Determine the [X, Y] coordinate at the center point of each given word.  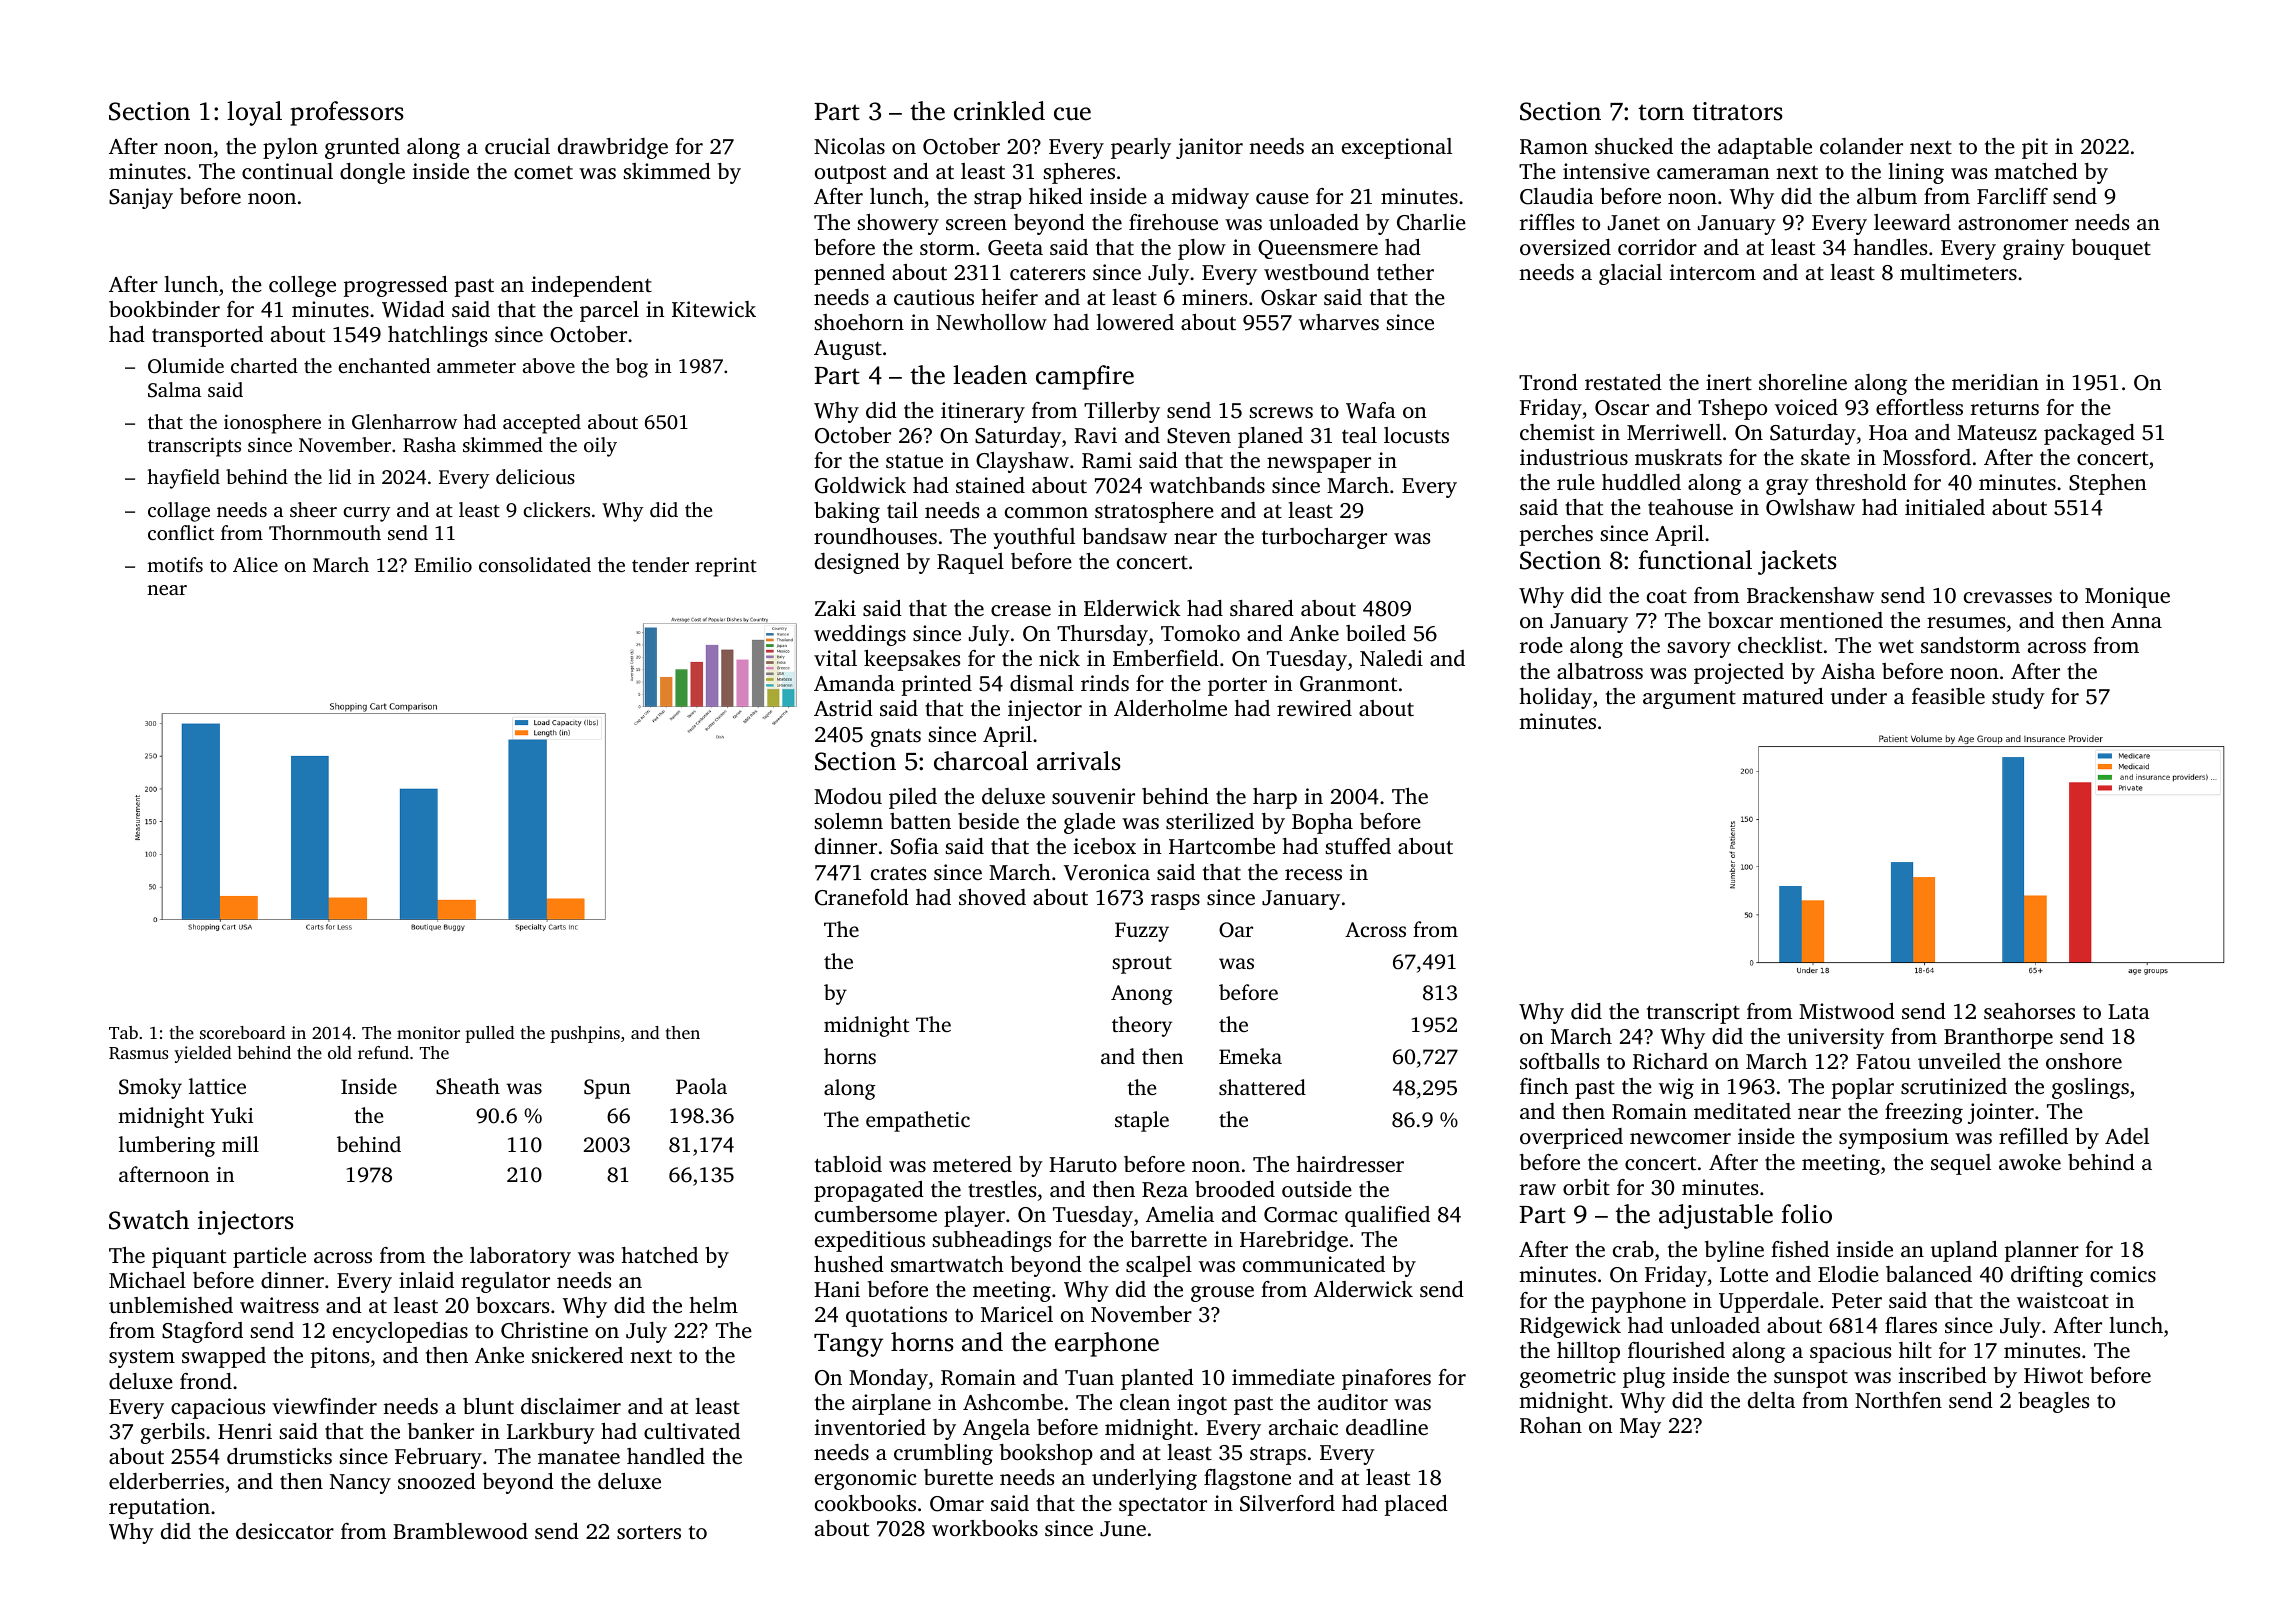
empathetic [918, 1121]
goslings [2090, 1088]
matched [2036, 171]
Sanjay [141, 198]
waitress [279, 1305]
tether [1405, 272]
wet [1896, 646]
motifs [175, 564]
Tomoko [1200, 633]
